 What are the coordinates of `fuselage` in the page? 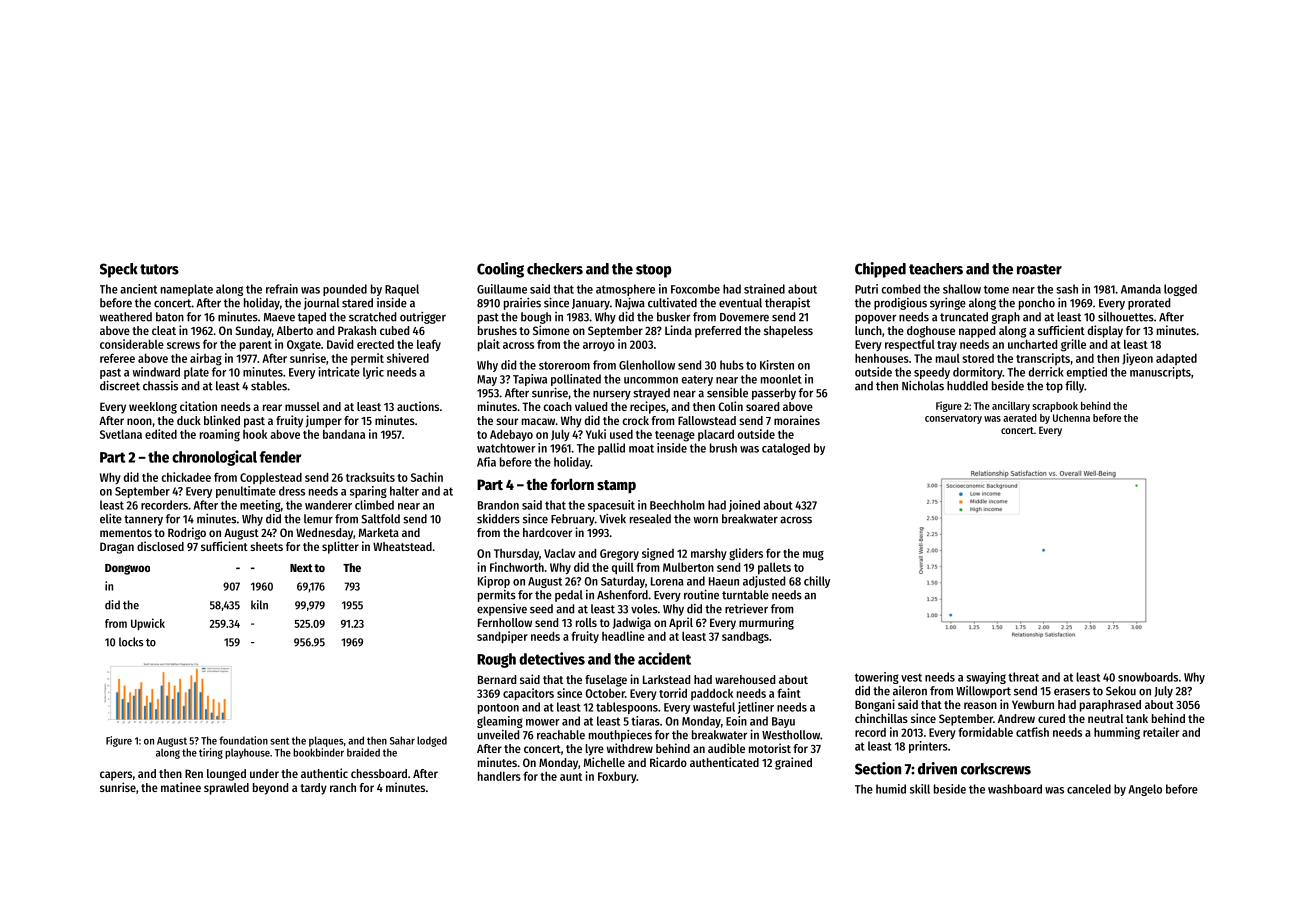 It's located at (606, 681).
